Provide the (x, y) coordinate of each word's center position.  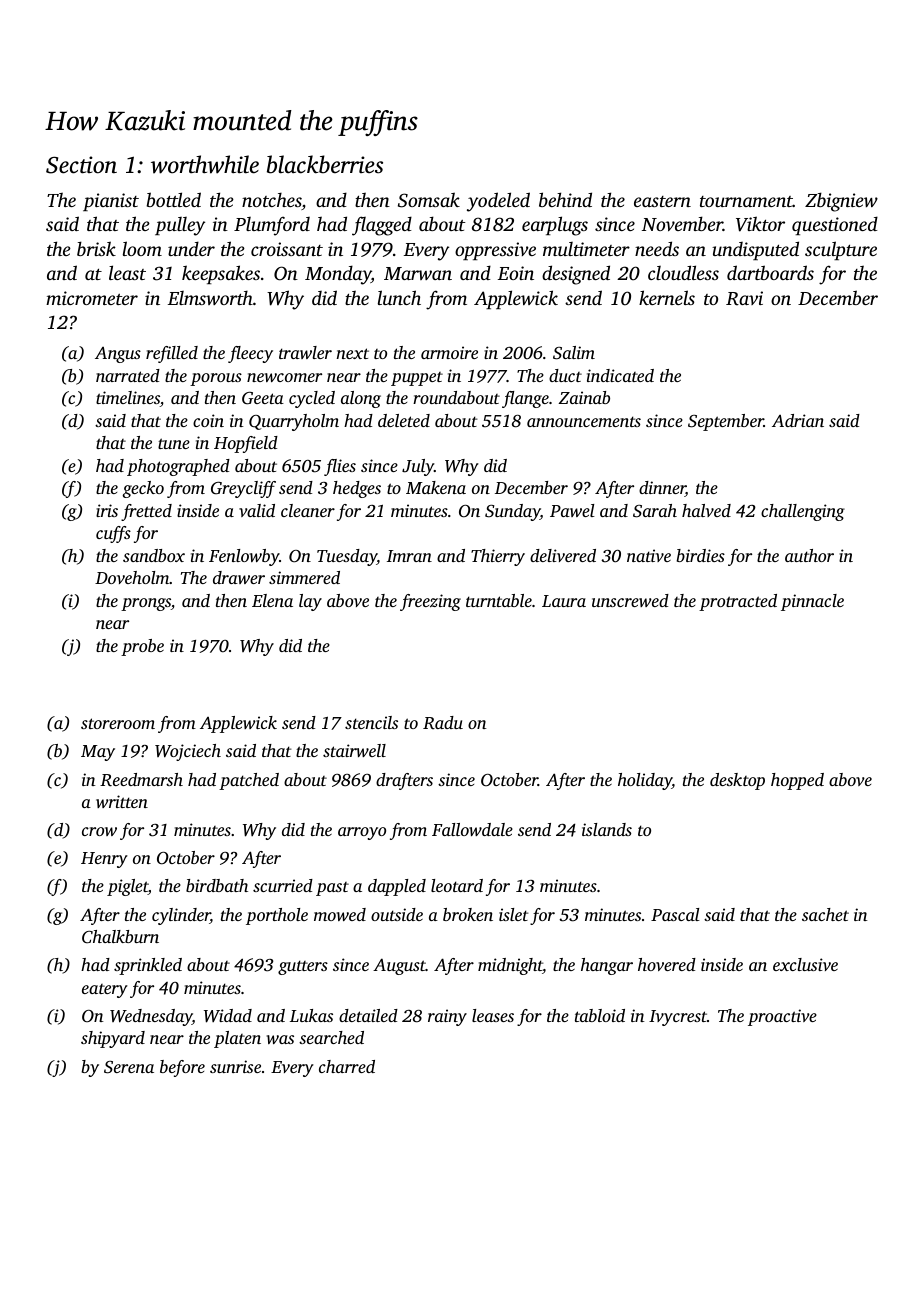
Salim (574, 353)
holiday (645, 781)
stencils (371, 722)
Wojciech (188, 752)
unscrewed (630, 600)
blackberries (325, 164)
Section (81, 165)
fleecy (250, 354)
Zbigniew (841, 202)
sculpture (841, 250)
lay (310, 602)
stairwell (354, 750)
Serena (129, 1067)
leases (493, 1015)
